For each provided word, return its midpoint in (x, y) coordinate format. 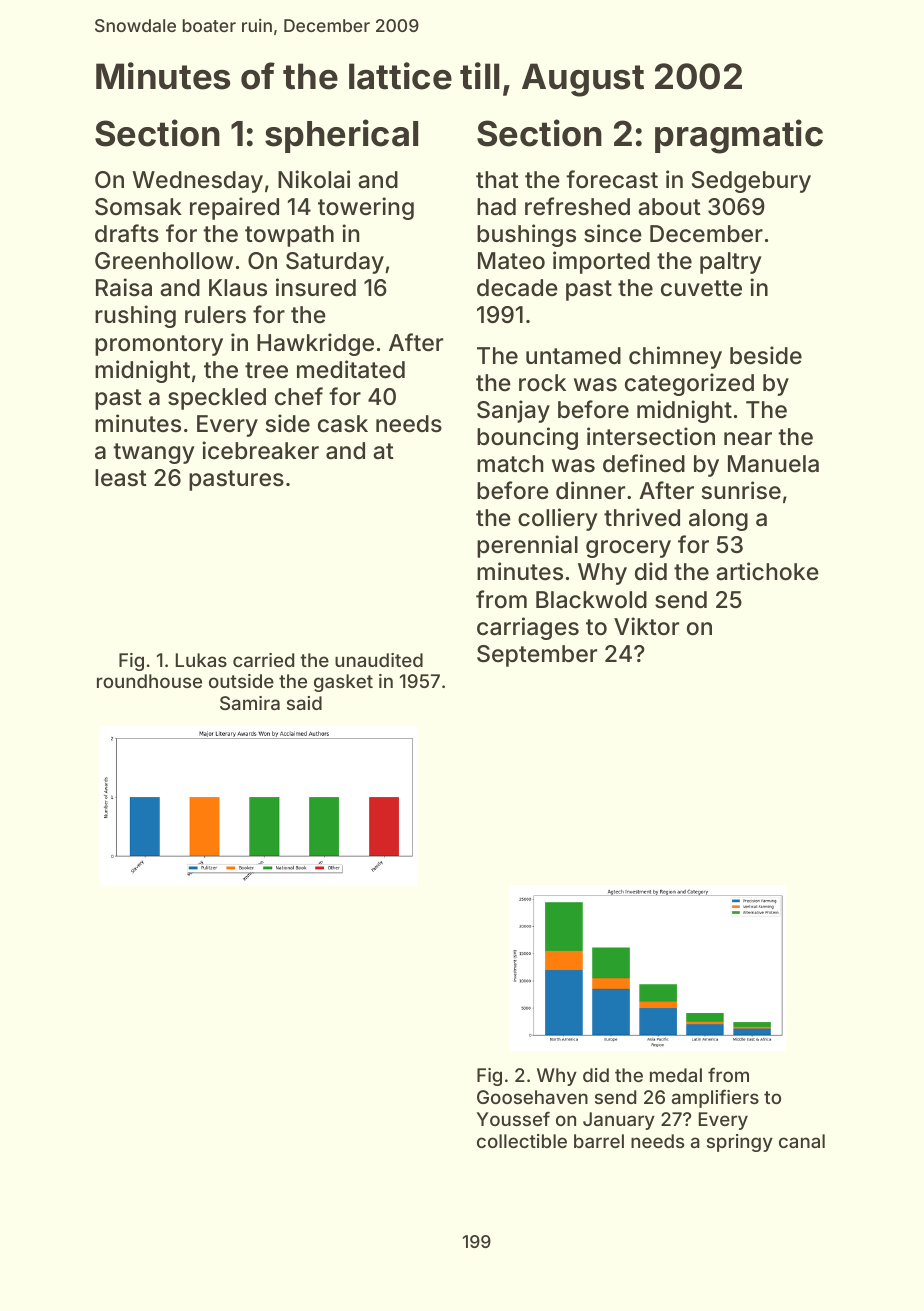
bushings (526, 235)
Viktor (646, 626)
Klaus (238, 288)
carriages (528, 628)
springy (740, 1143)
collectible (522, 1141)
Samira (250, 703)
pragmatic (739, 136)
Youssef (513, 1118)
